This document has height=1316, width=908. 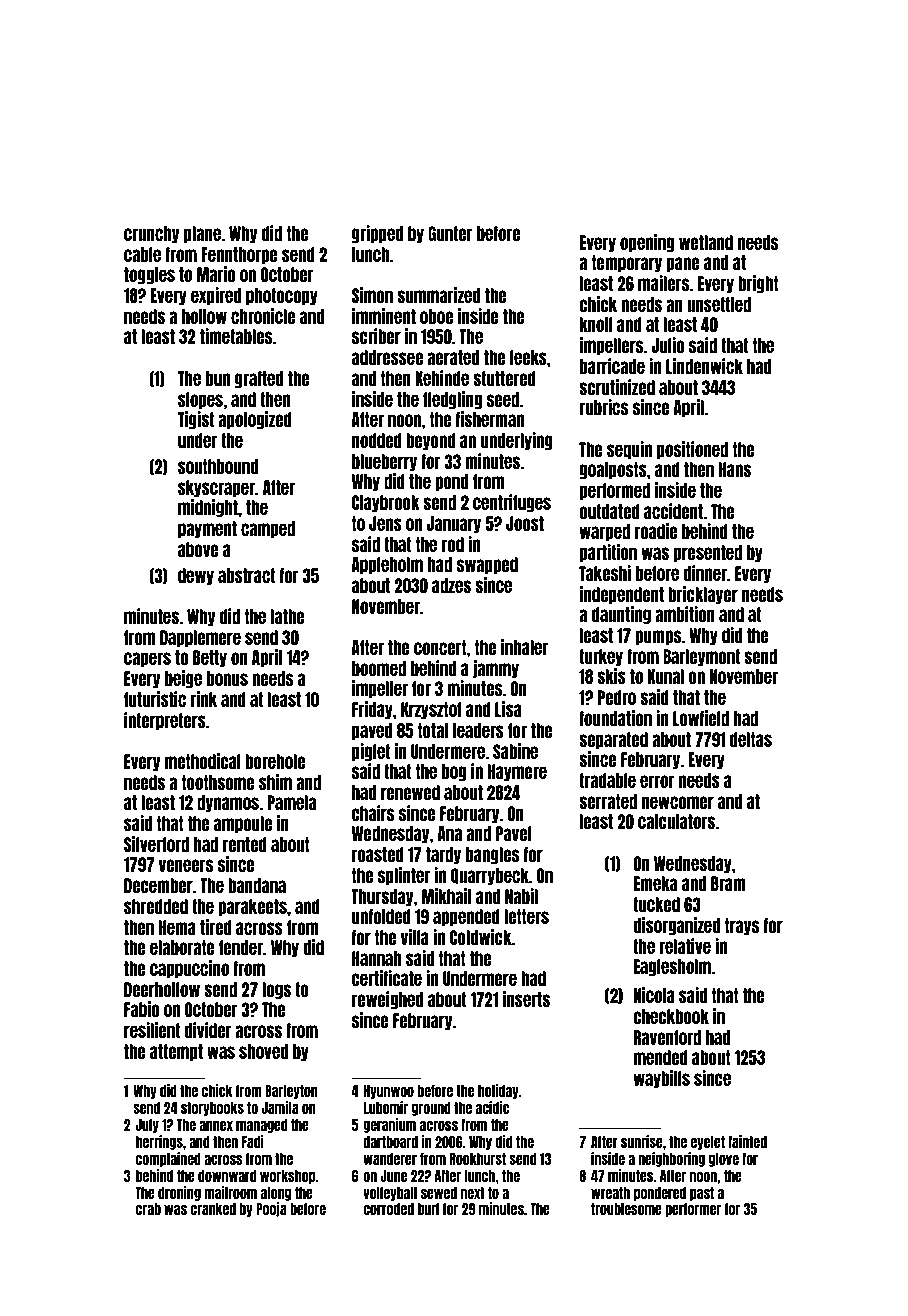 I want to click on renewed, so click(x=410, y=792).
